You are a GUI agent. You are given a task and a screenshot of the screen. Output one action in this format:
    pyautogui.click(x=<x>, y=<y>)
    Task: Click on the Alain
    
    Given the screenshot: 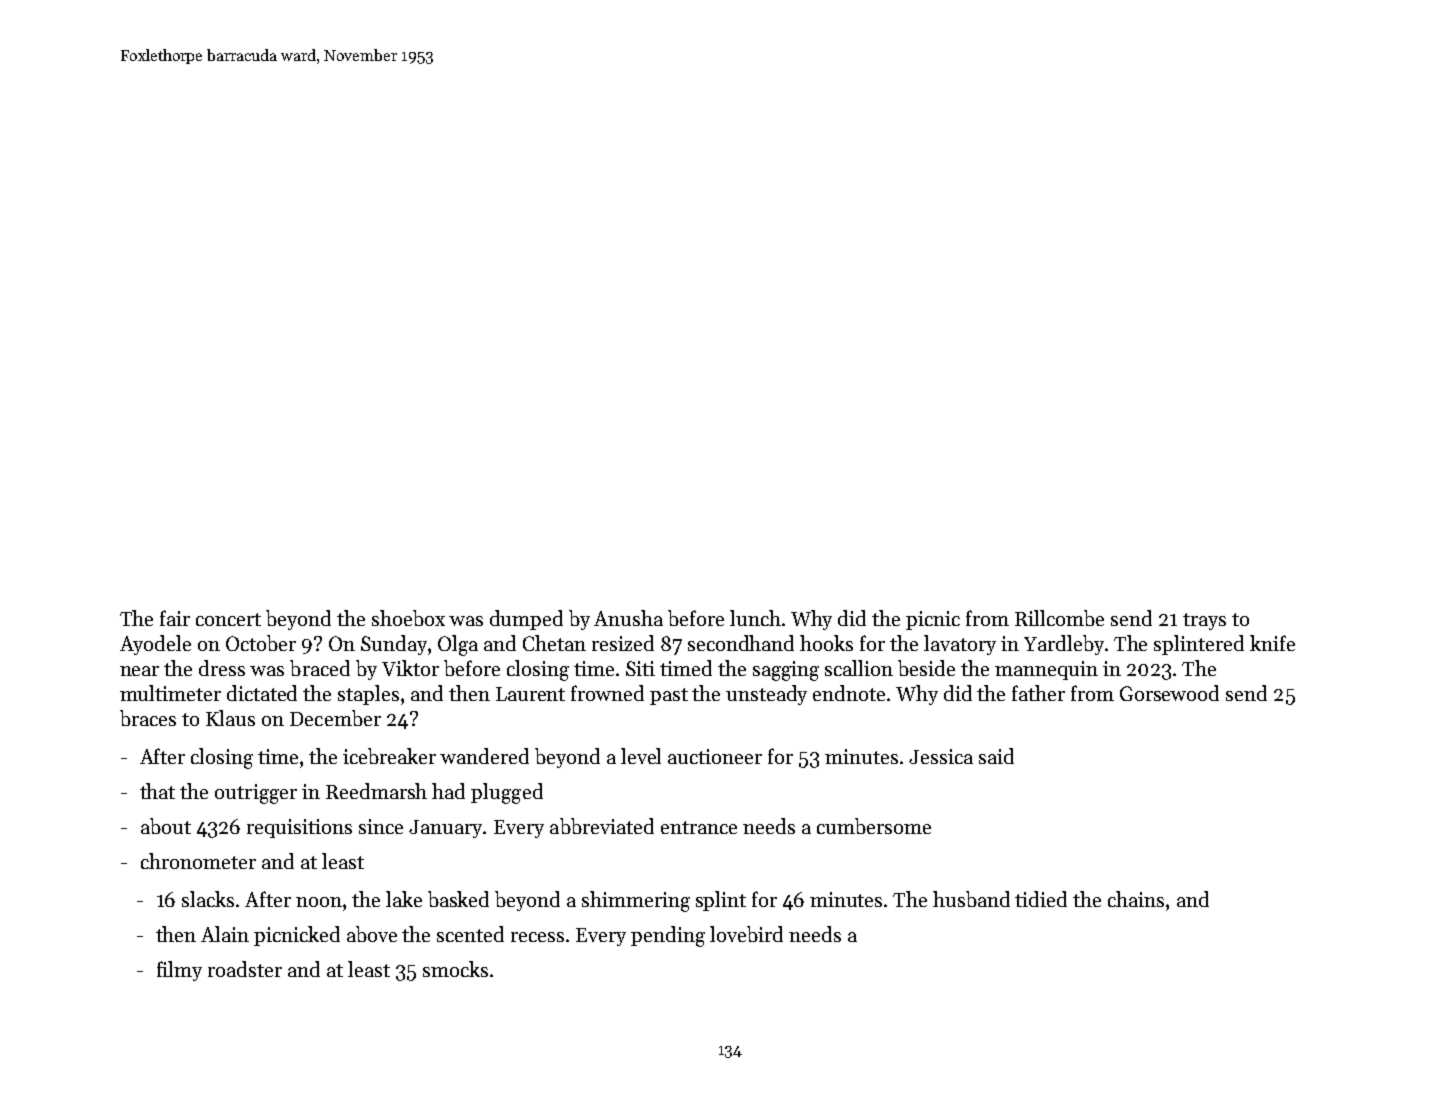 What is the action you would take?
    pyautogui.click(x=225, y=934)
